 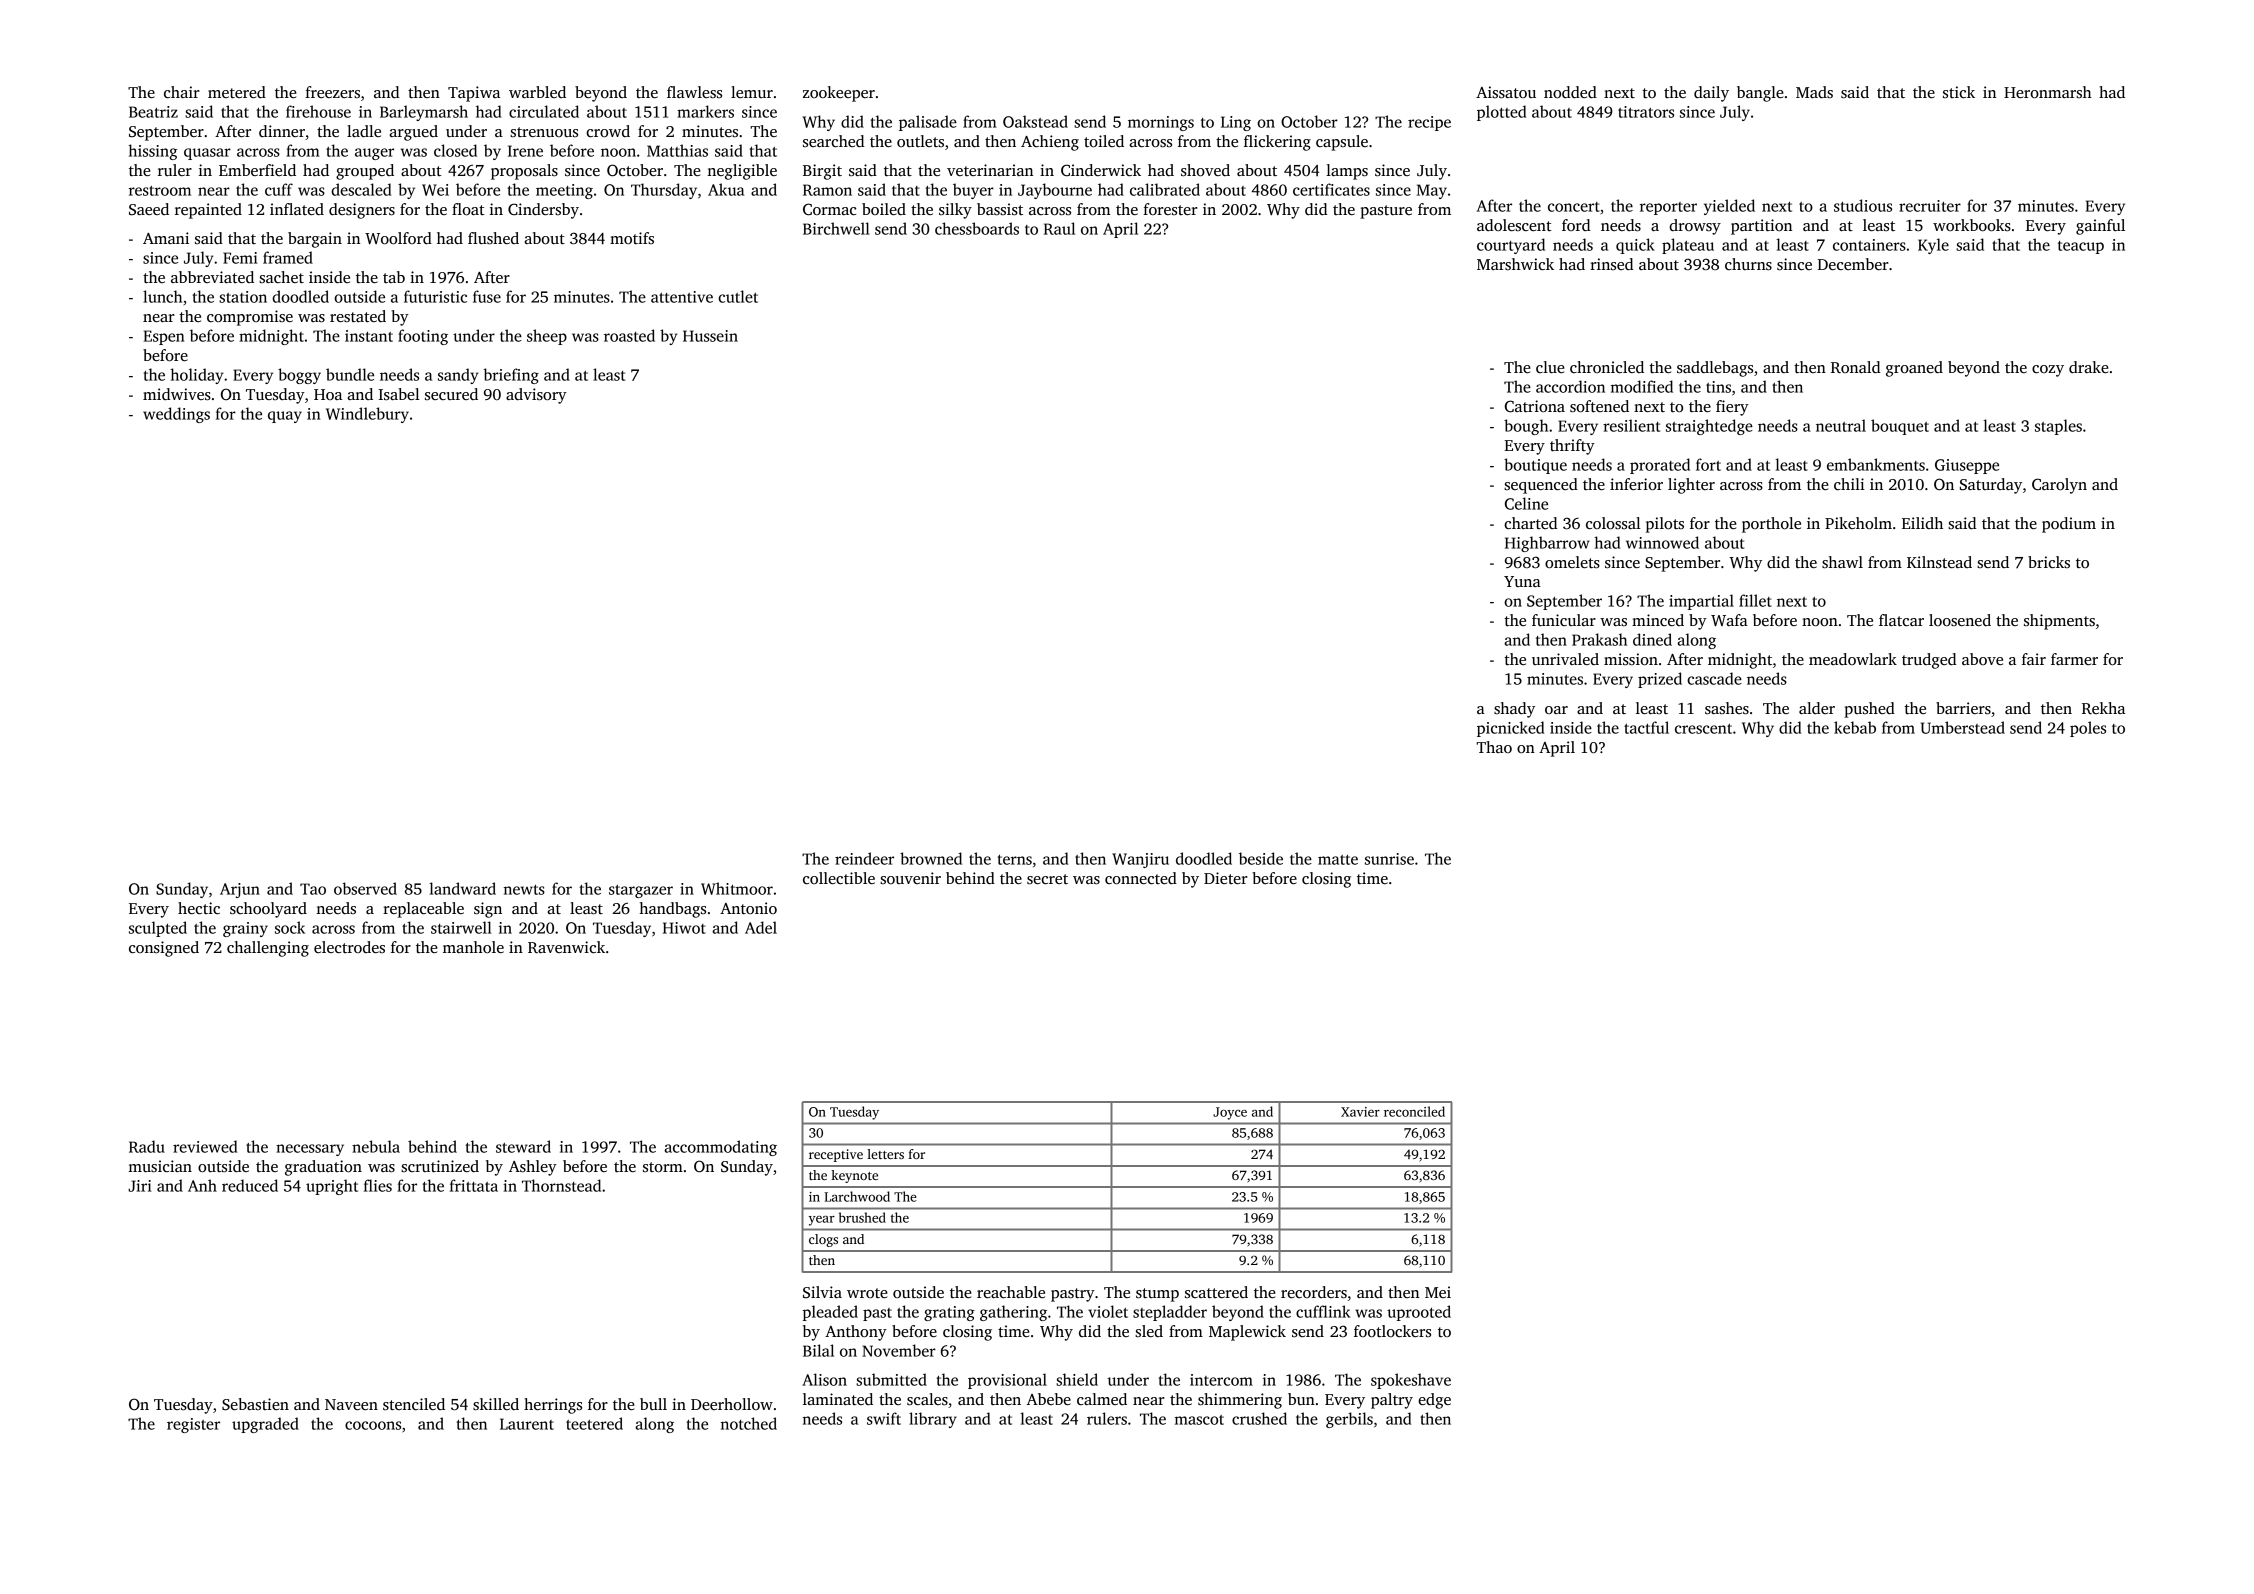 What do you see at coordinates (1389, 859) in the screenshot?
I see `sunrise` at bounding box center [1389, 859].
